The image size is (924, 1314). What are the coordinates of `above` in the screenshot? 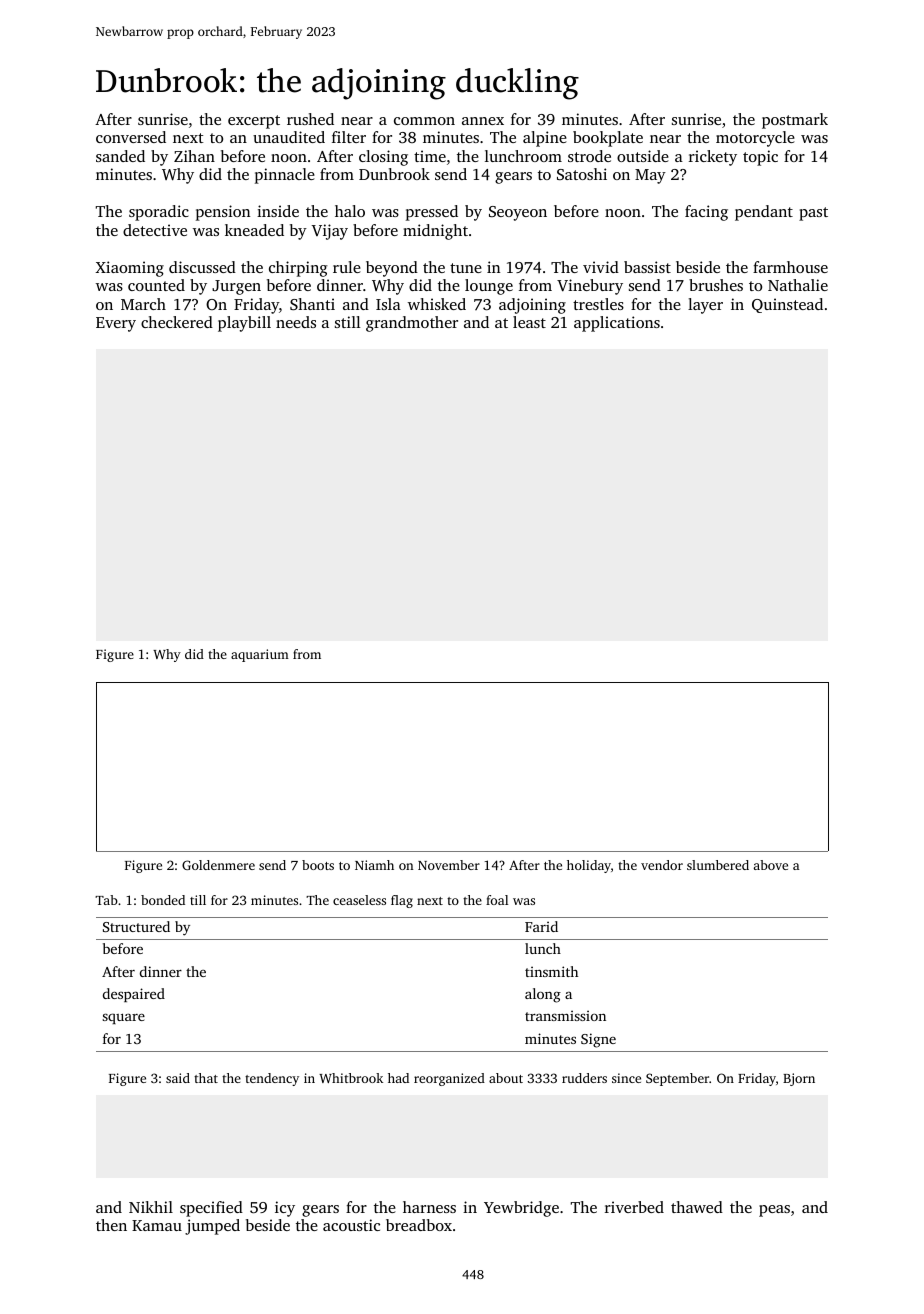 It's located at (771, 865).
